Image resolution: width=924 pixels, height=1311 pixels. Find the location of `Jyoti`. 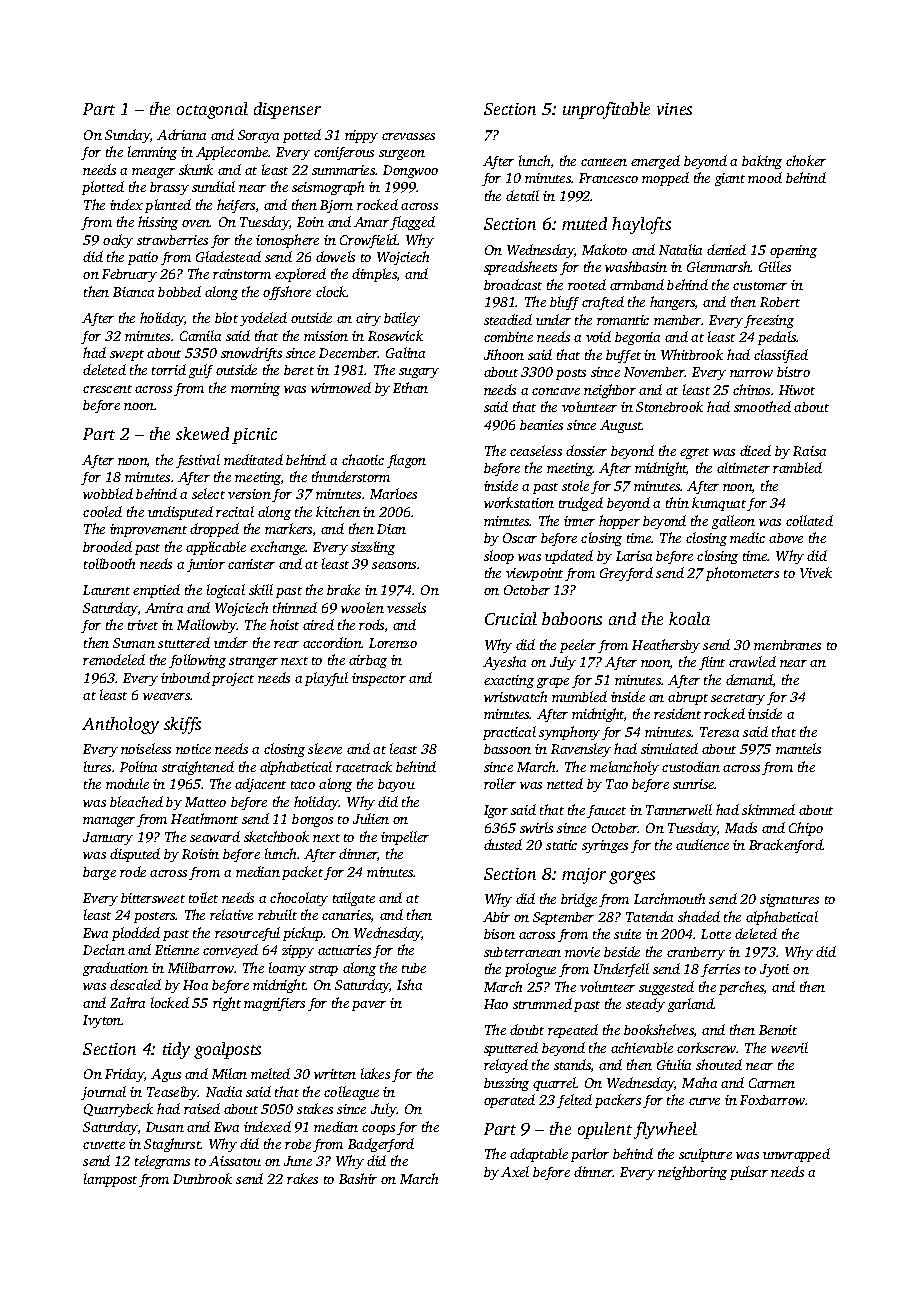

Jyoti is located at coordinates (774, 970).
